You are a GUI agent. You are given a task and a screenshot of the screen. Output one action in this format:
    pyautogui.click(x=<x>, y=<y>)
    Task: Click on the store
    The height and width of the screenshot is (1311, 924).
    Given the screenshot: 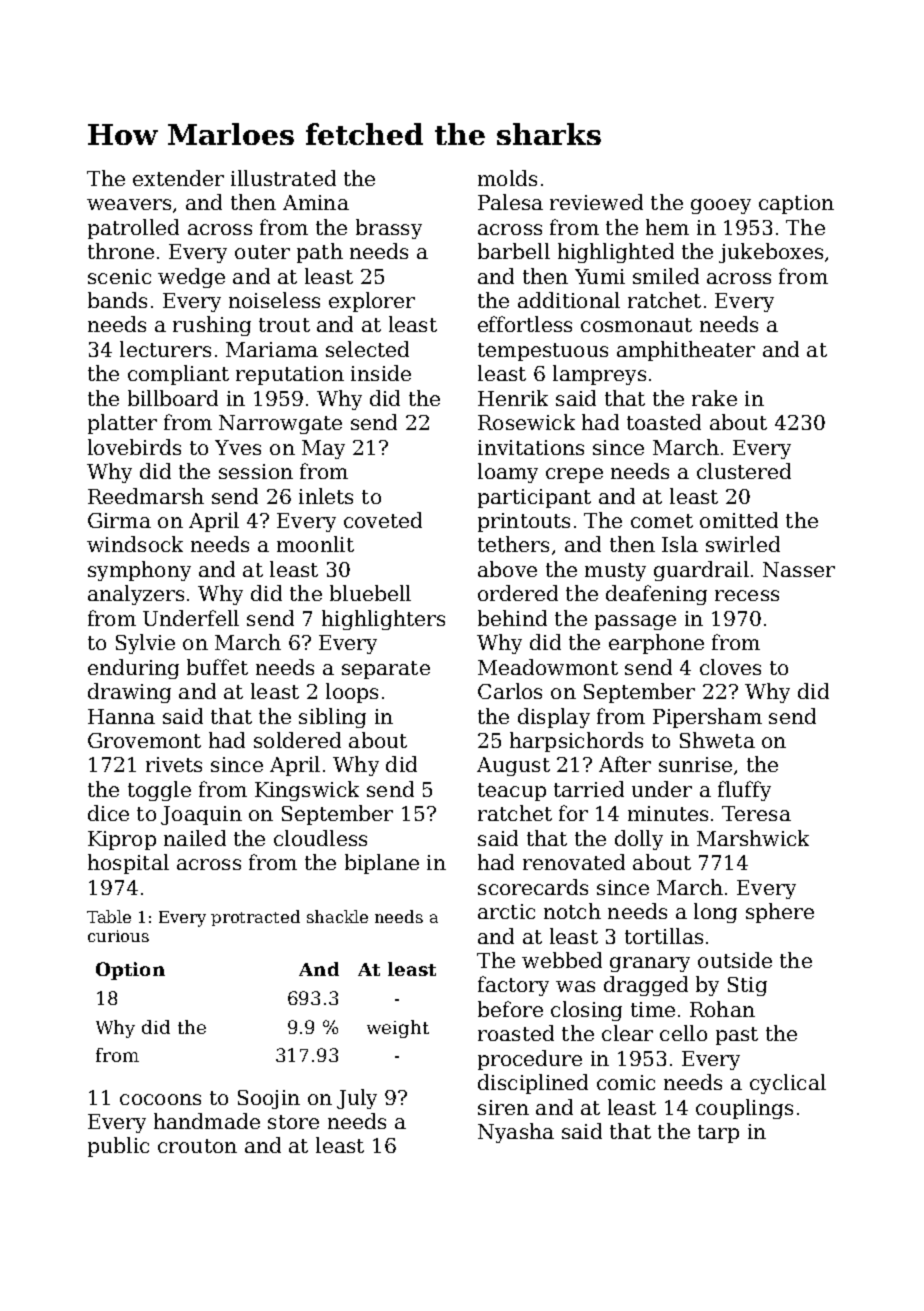 What is the action you would take?
    pyautogui.click(x=293, y=1122)
